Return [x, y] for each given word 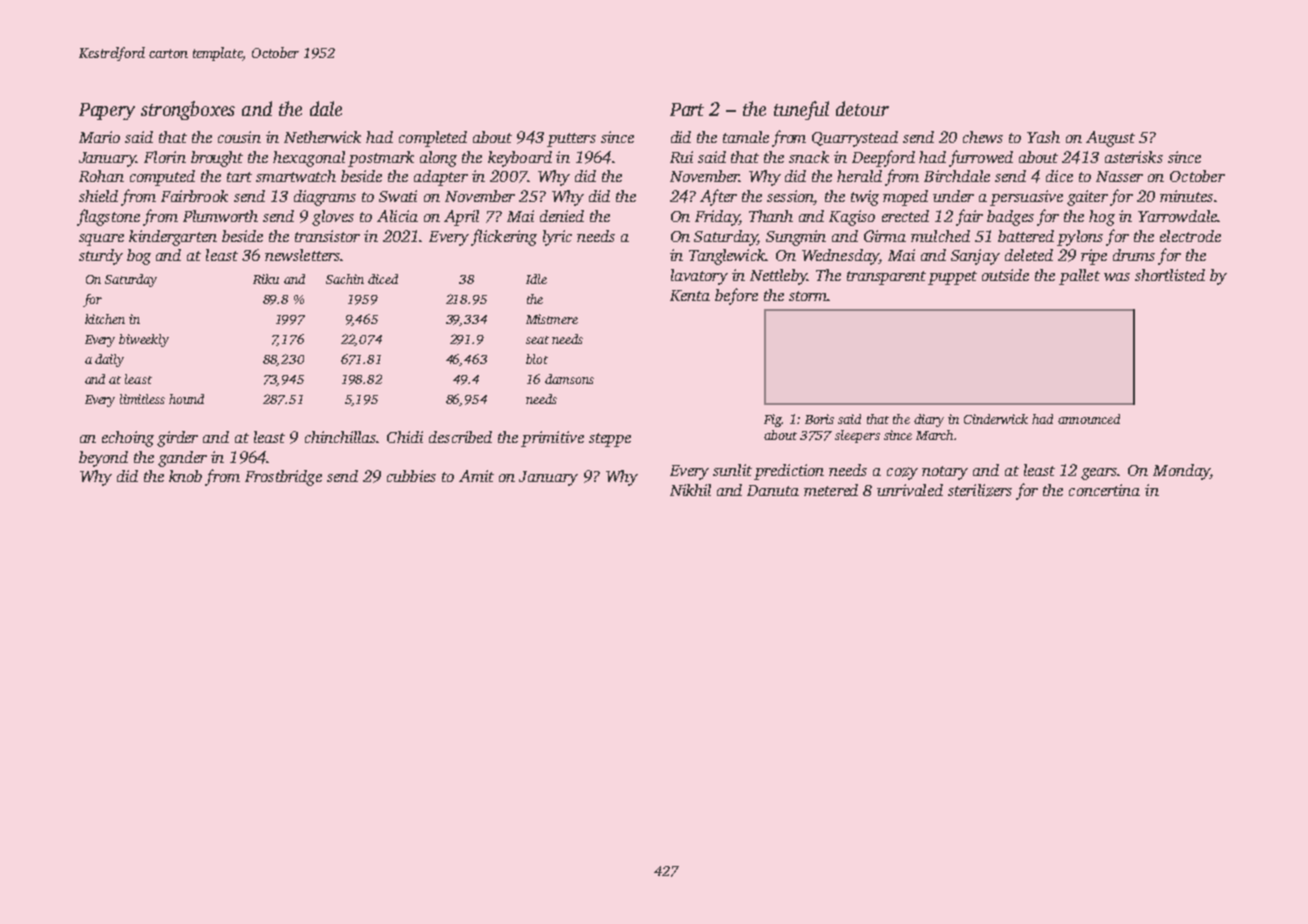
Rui [681, 157]
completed [433, 139]
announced [1089, 419]
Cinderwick [996, 419]
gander [182, 459]
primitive [552, 439]
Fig [773, 420]
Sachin [345, 279]
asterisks [1134, 157]
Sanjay [975, 257]
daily [109, 360]
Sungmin [796, 238]
